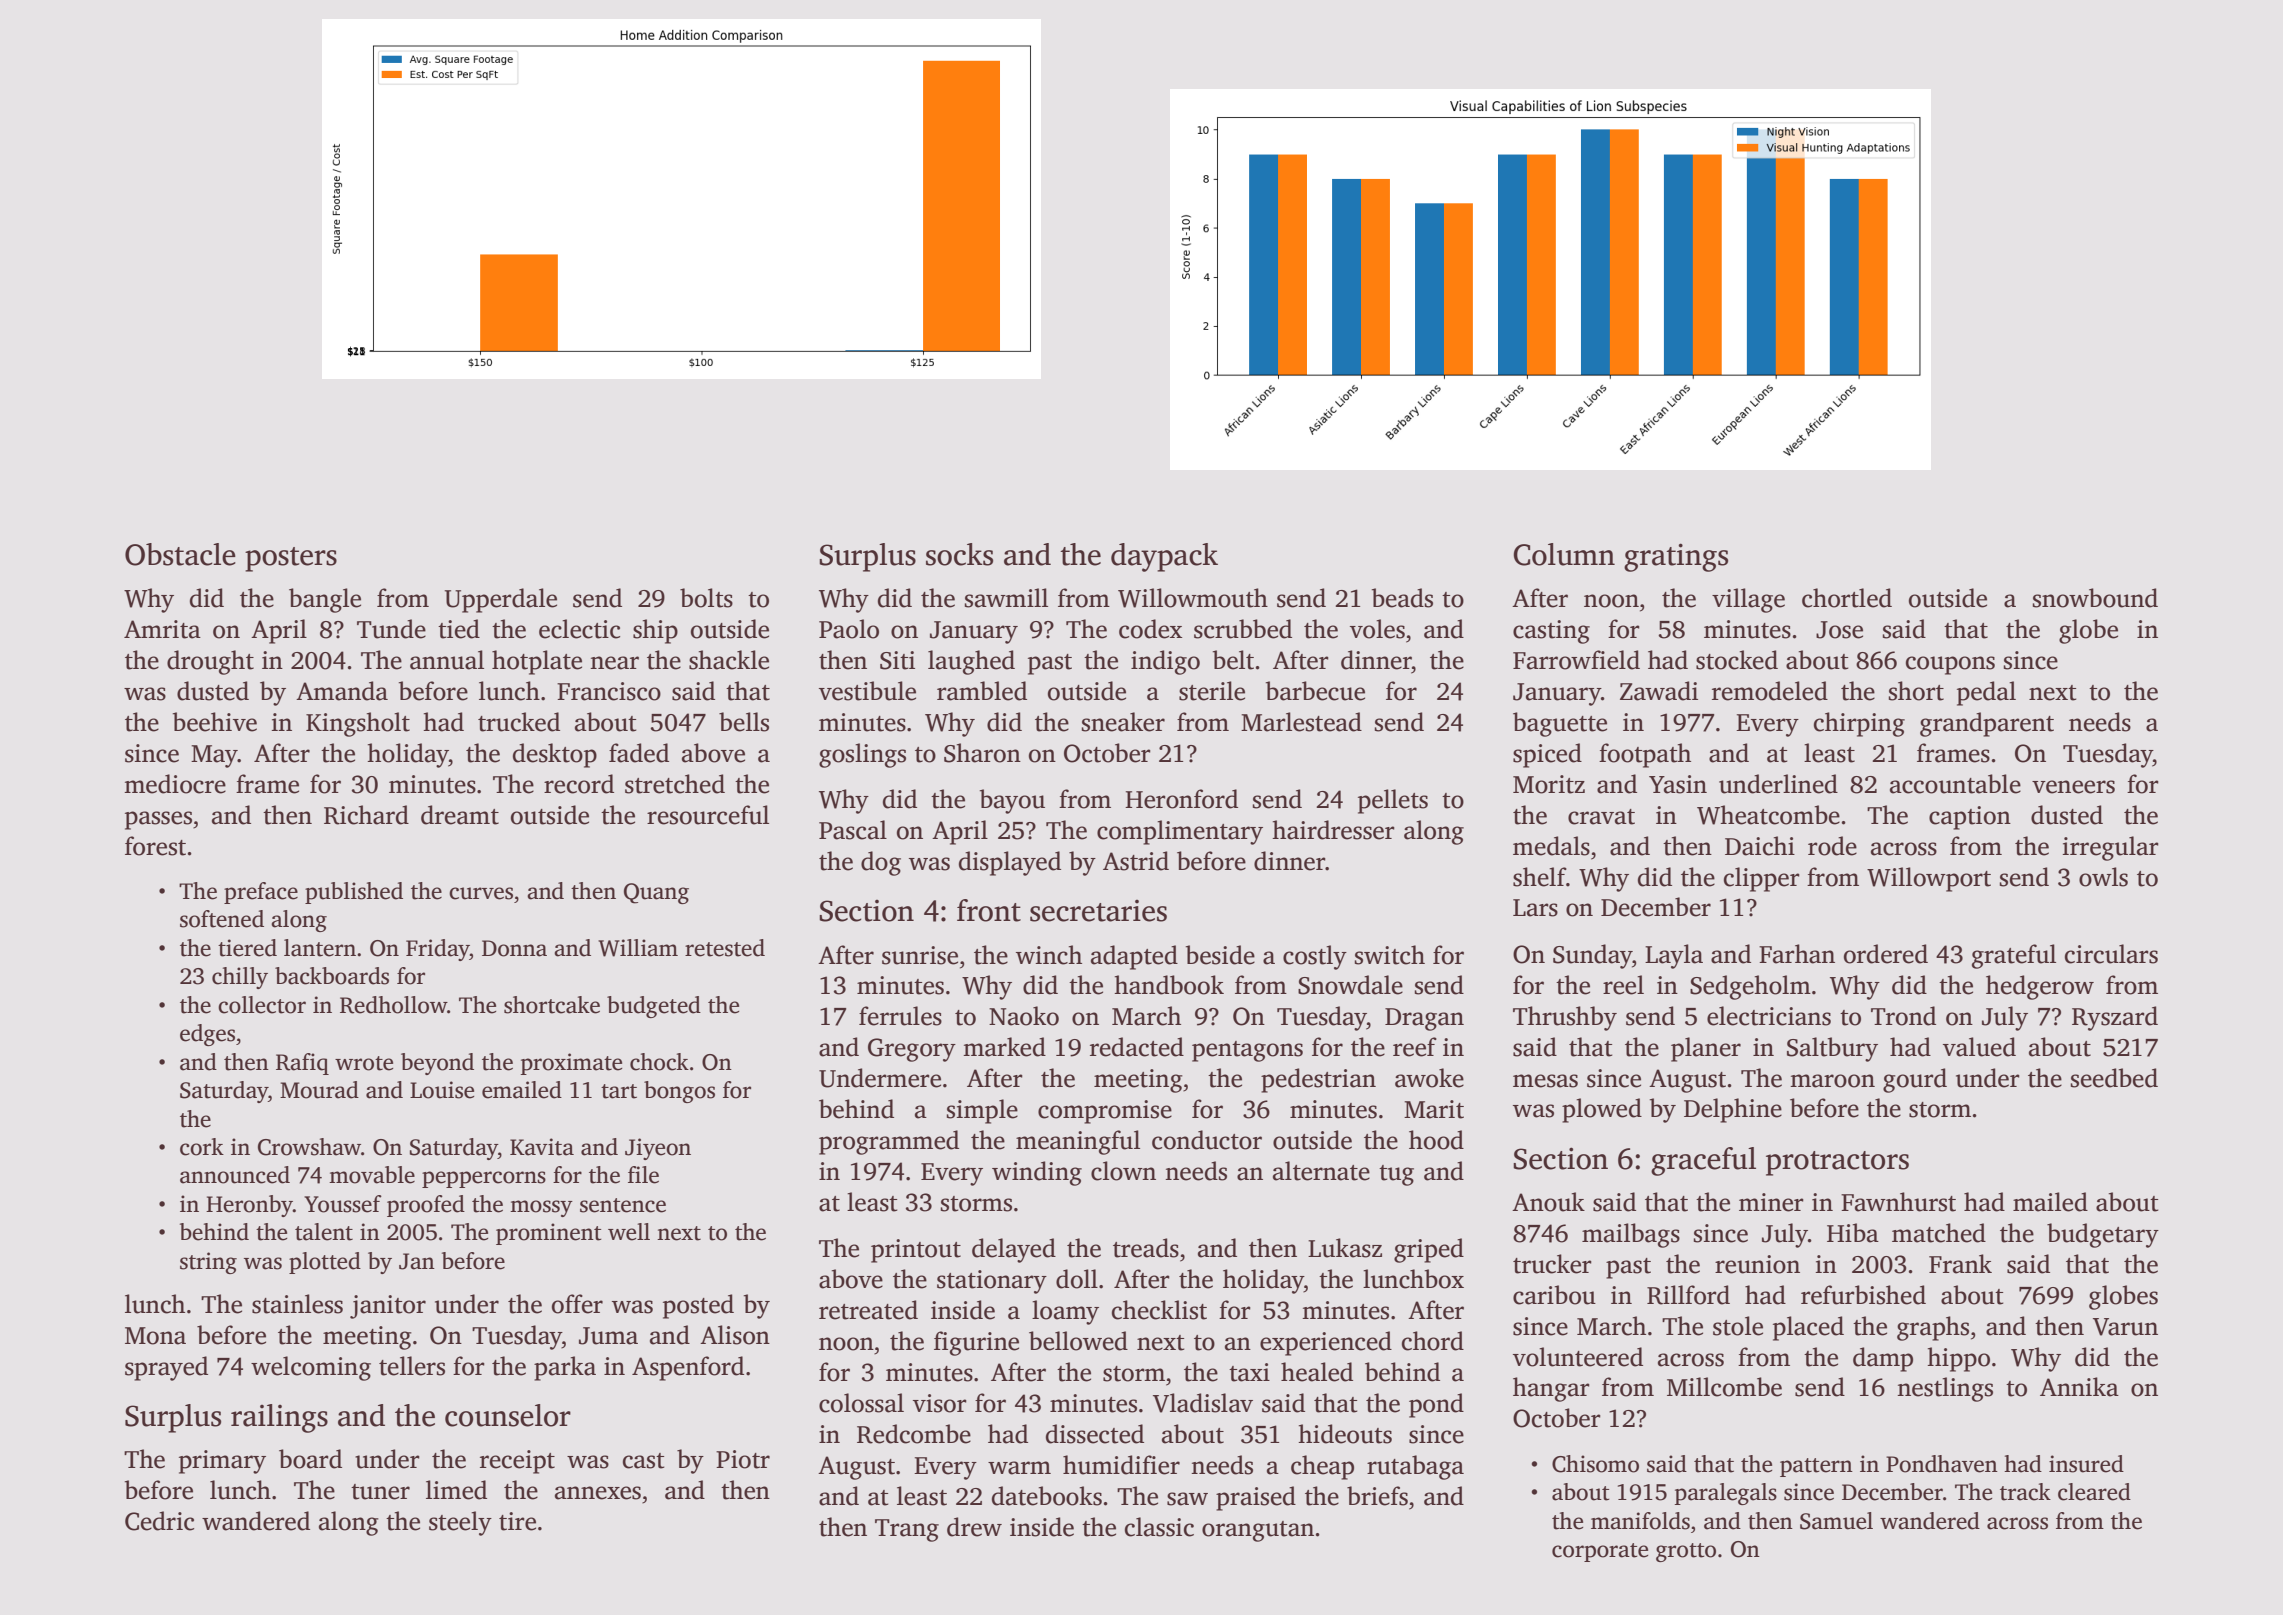 This screenshot has width=2283, height=1615. Describe the element at coordinates (1164, 557) in the screenshot. I see `daypack` at that location.
